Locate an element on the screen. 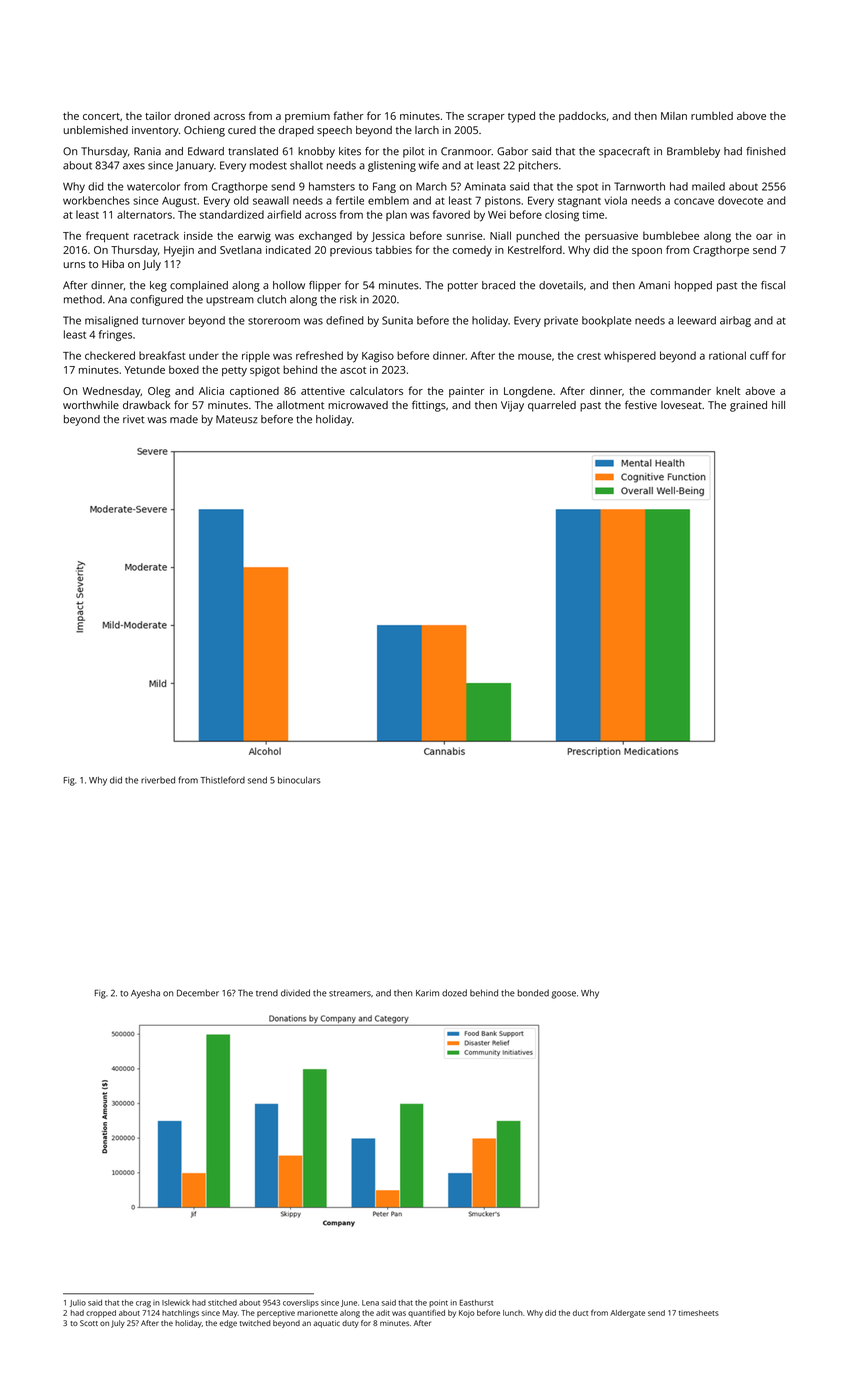 The height and width of the screenshot is (1400, 849). bonded is located at coordinates (533, 993).
